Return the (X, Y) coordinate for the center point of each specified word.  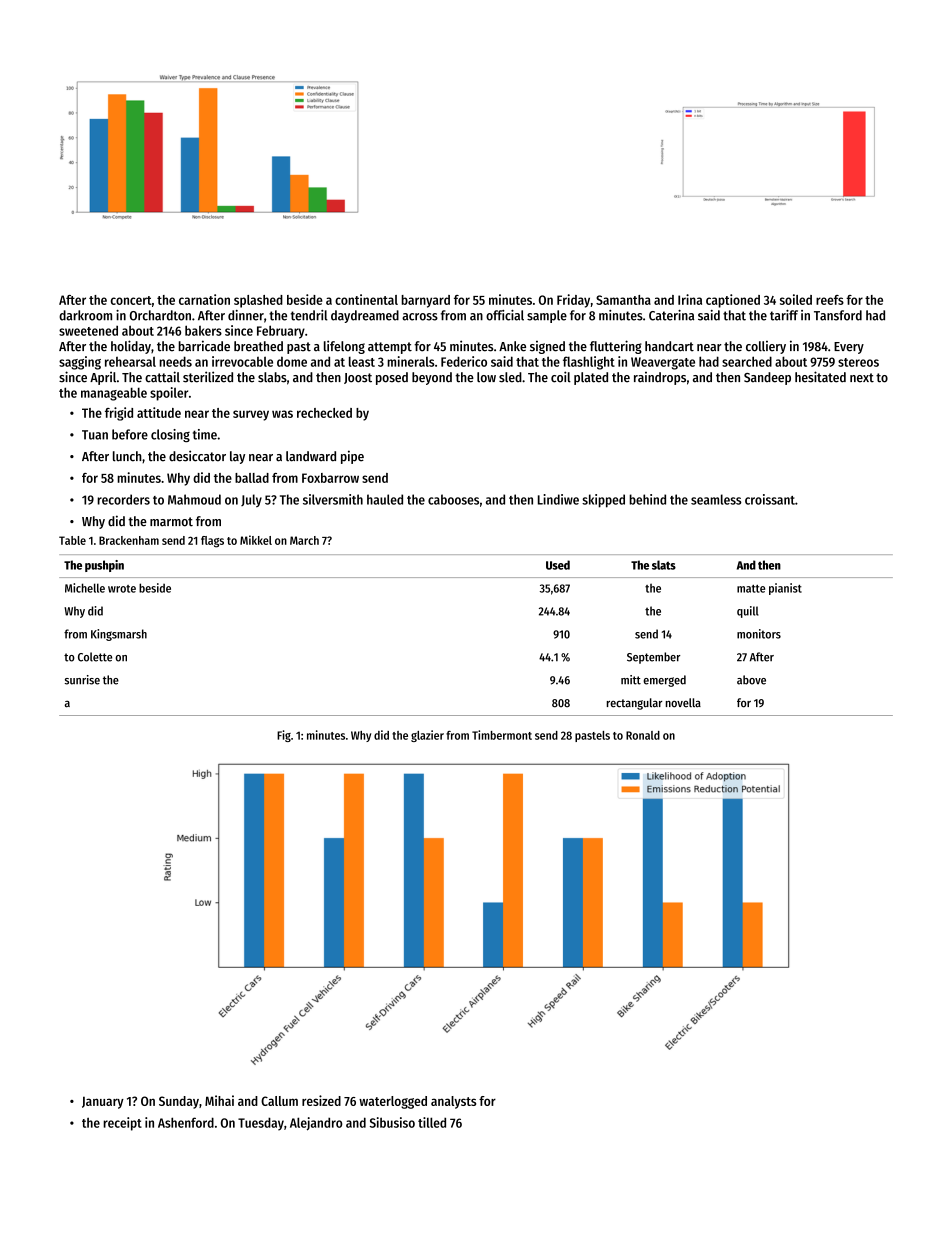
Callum (279, 1101)
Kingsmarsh (119, 635)
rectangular (634, 704)
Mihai (219, 1100)
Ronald (643, 735)
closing (170, 435)
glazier (427, 736)
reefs (830, 300)
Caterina (671, 315)
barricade (204, 346)
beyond (432, 378)
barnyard (425, 301)
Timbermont (502, 735)
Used (558, 565)
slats (664, 565)
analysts (453, 1102)
